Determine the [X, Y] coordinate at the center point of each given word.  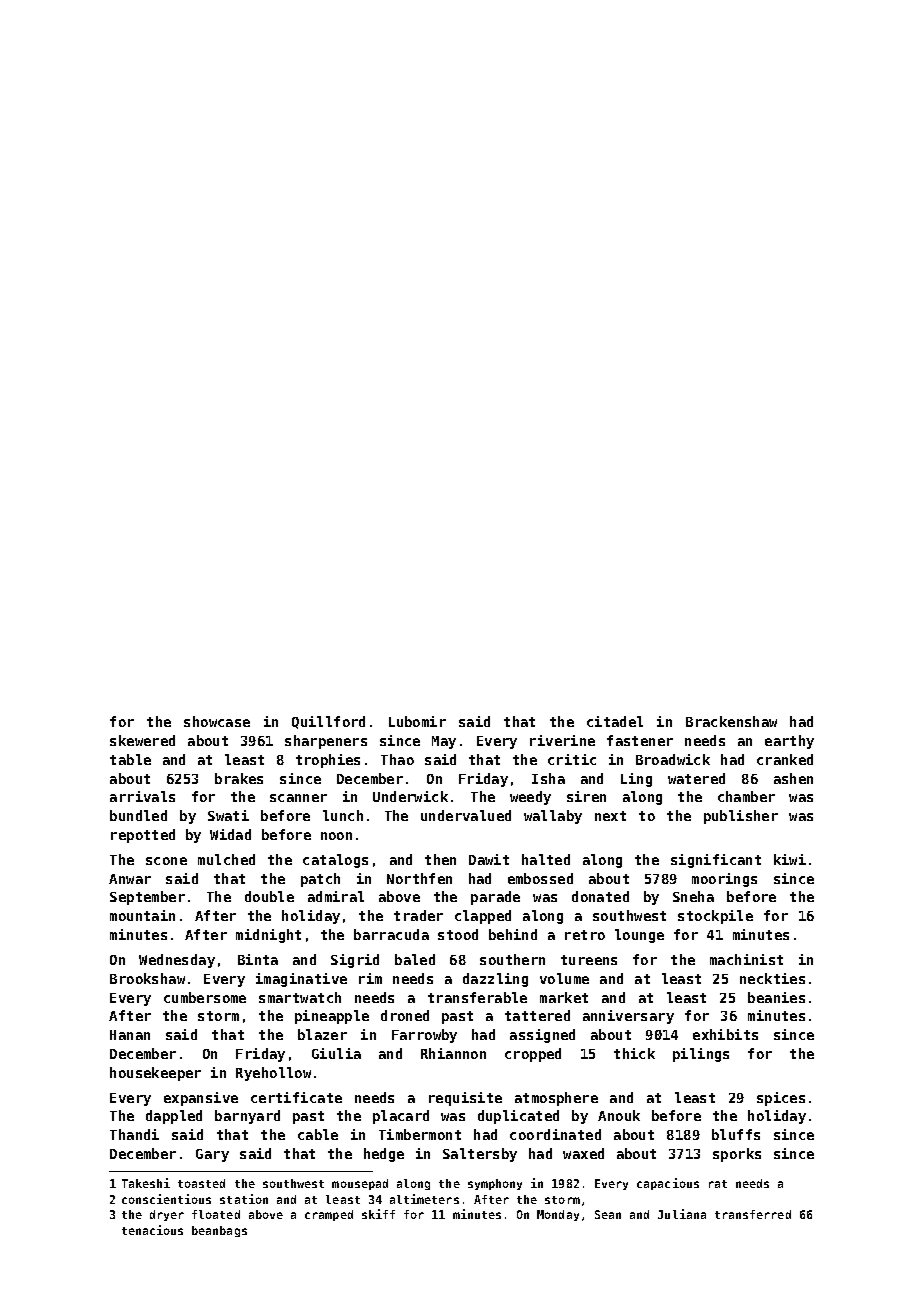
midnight [268, 936]
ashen [793, 778]
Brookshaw [147, 978]
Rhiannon [453, 1053]
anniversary [628, 1017]
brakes [239, 778]
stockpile [715, 917]
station [244, 1199]
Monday [558, 1215]
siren [586, 796]
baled [415, 959]
